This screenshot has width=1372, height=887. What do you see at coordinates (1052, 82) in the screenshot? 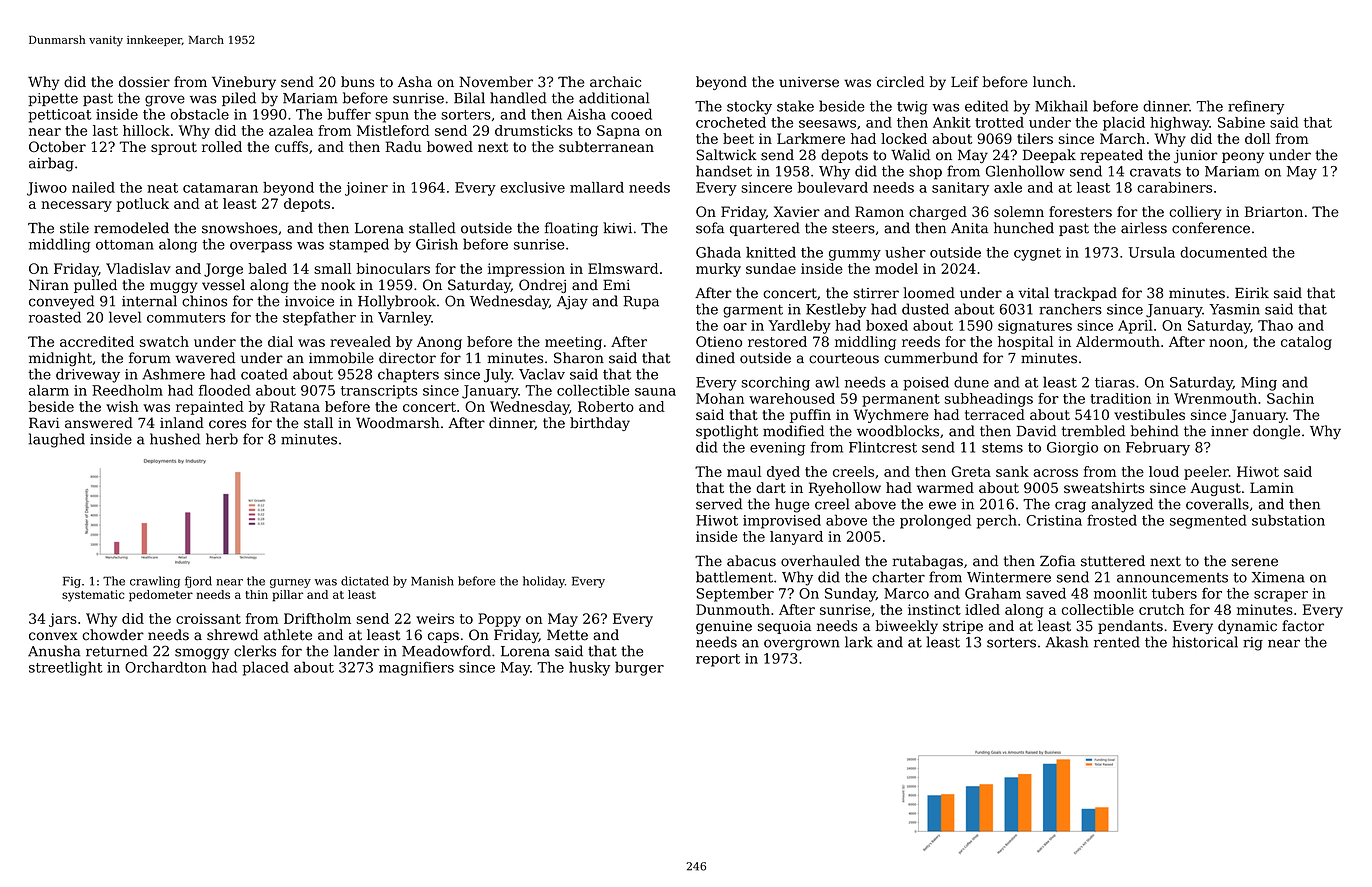
I see `lunch` at bounding box center [1052, 82].
